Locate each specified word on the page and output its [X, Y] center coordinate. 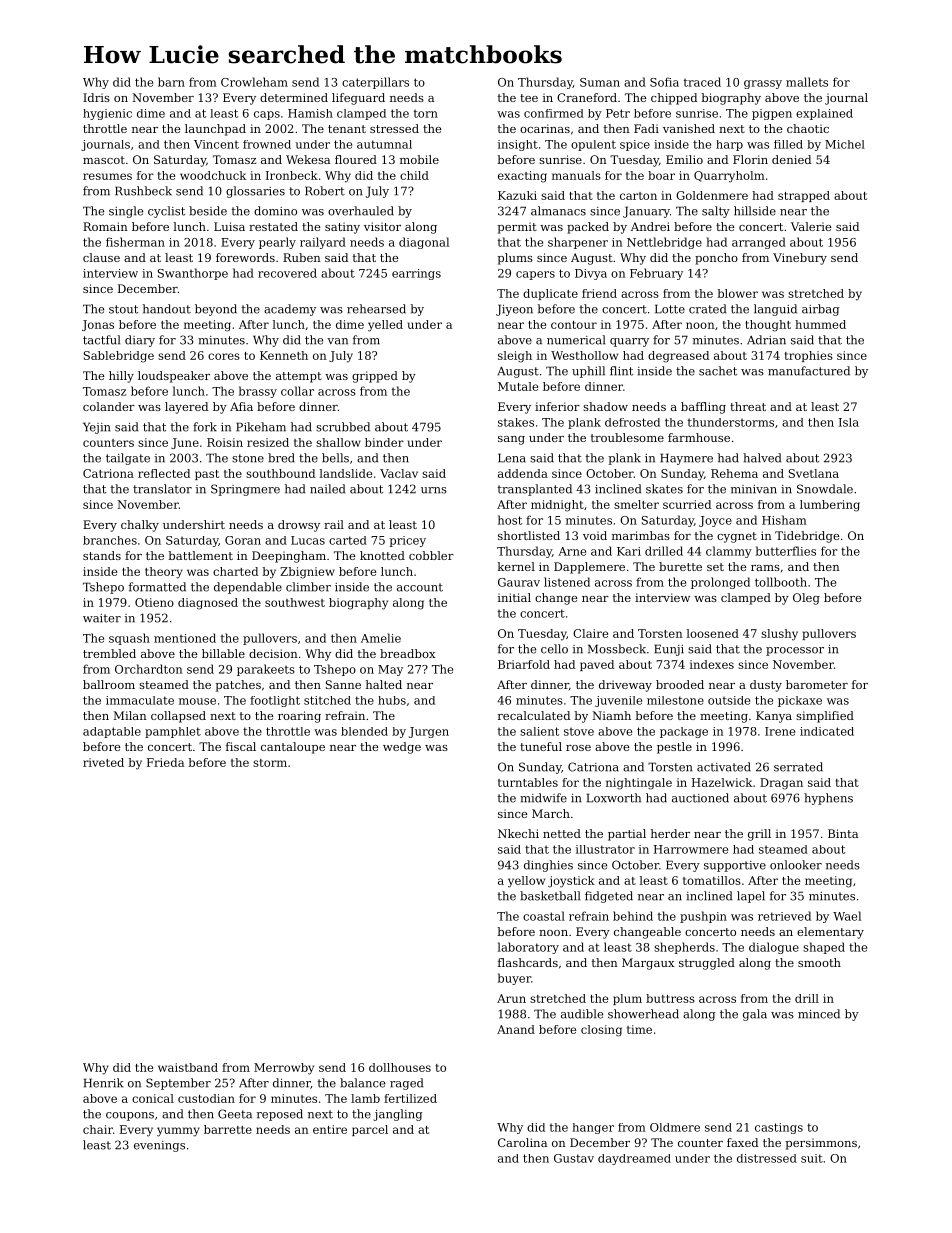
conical [153, 1098]
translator [162, 489]
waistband [188, 1067]
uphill [588, 372]
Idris [96, 97]
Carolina [522, 1142]
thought [768, 326]
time [639, 1029]
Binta [843, 833]
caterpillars [375, 83]
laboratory [528, 948]
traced [702, 82]
